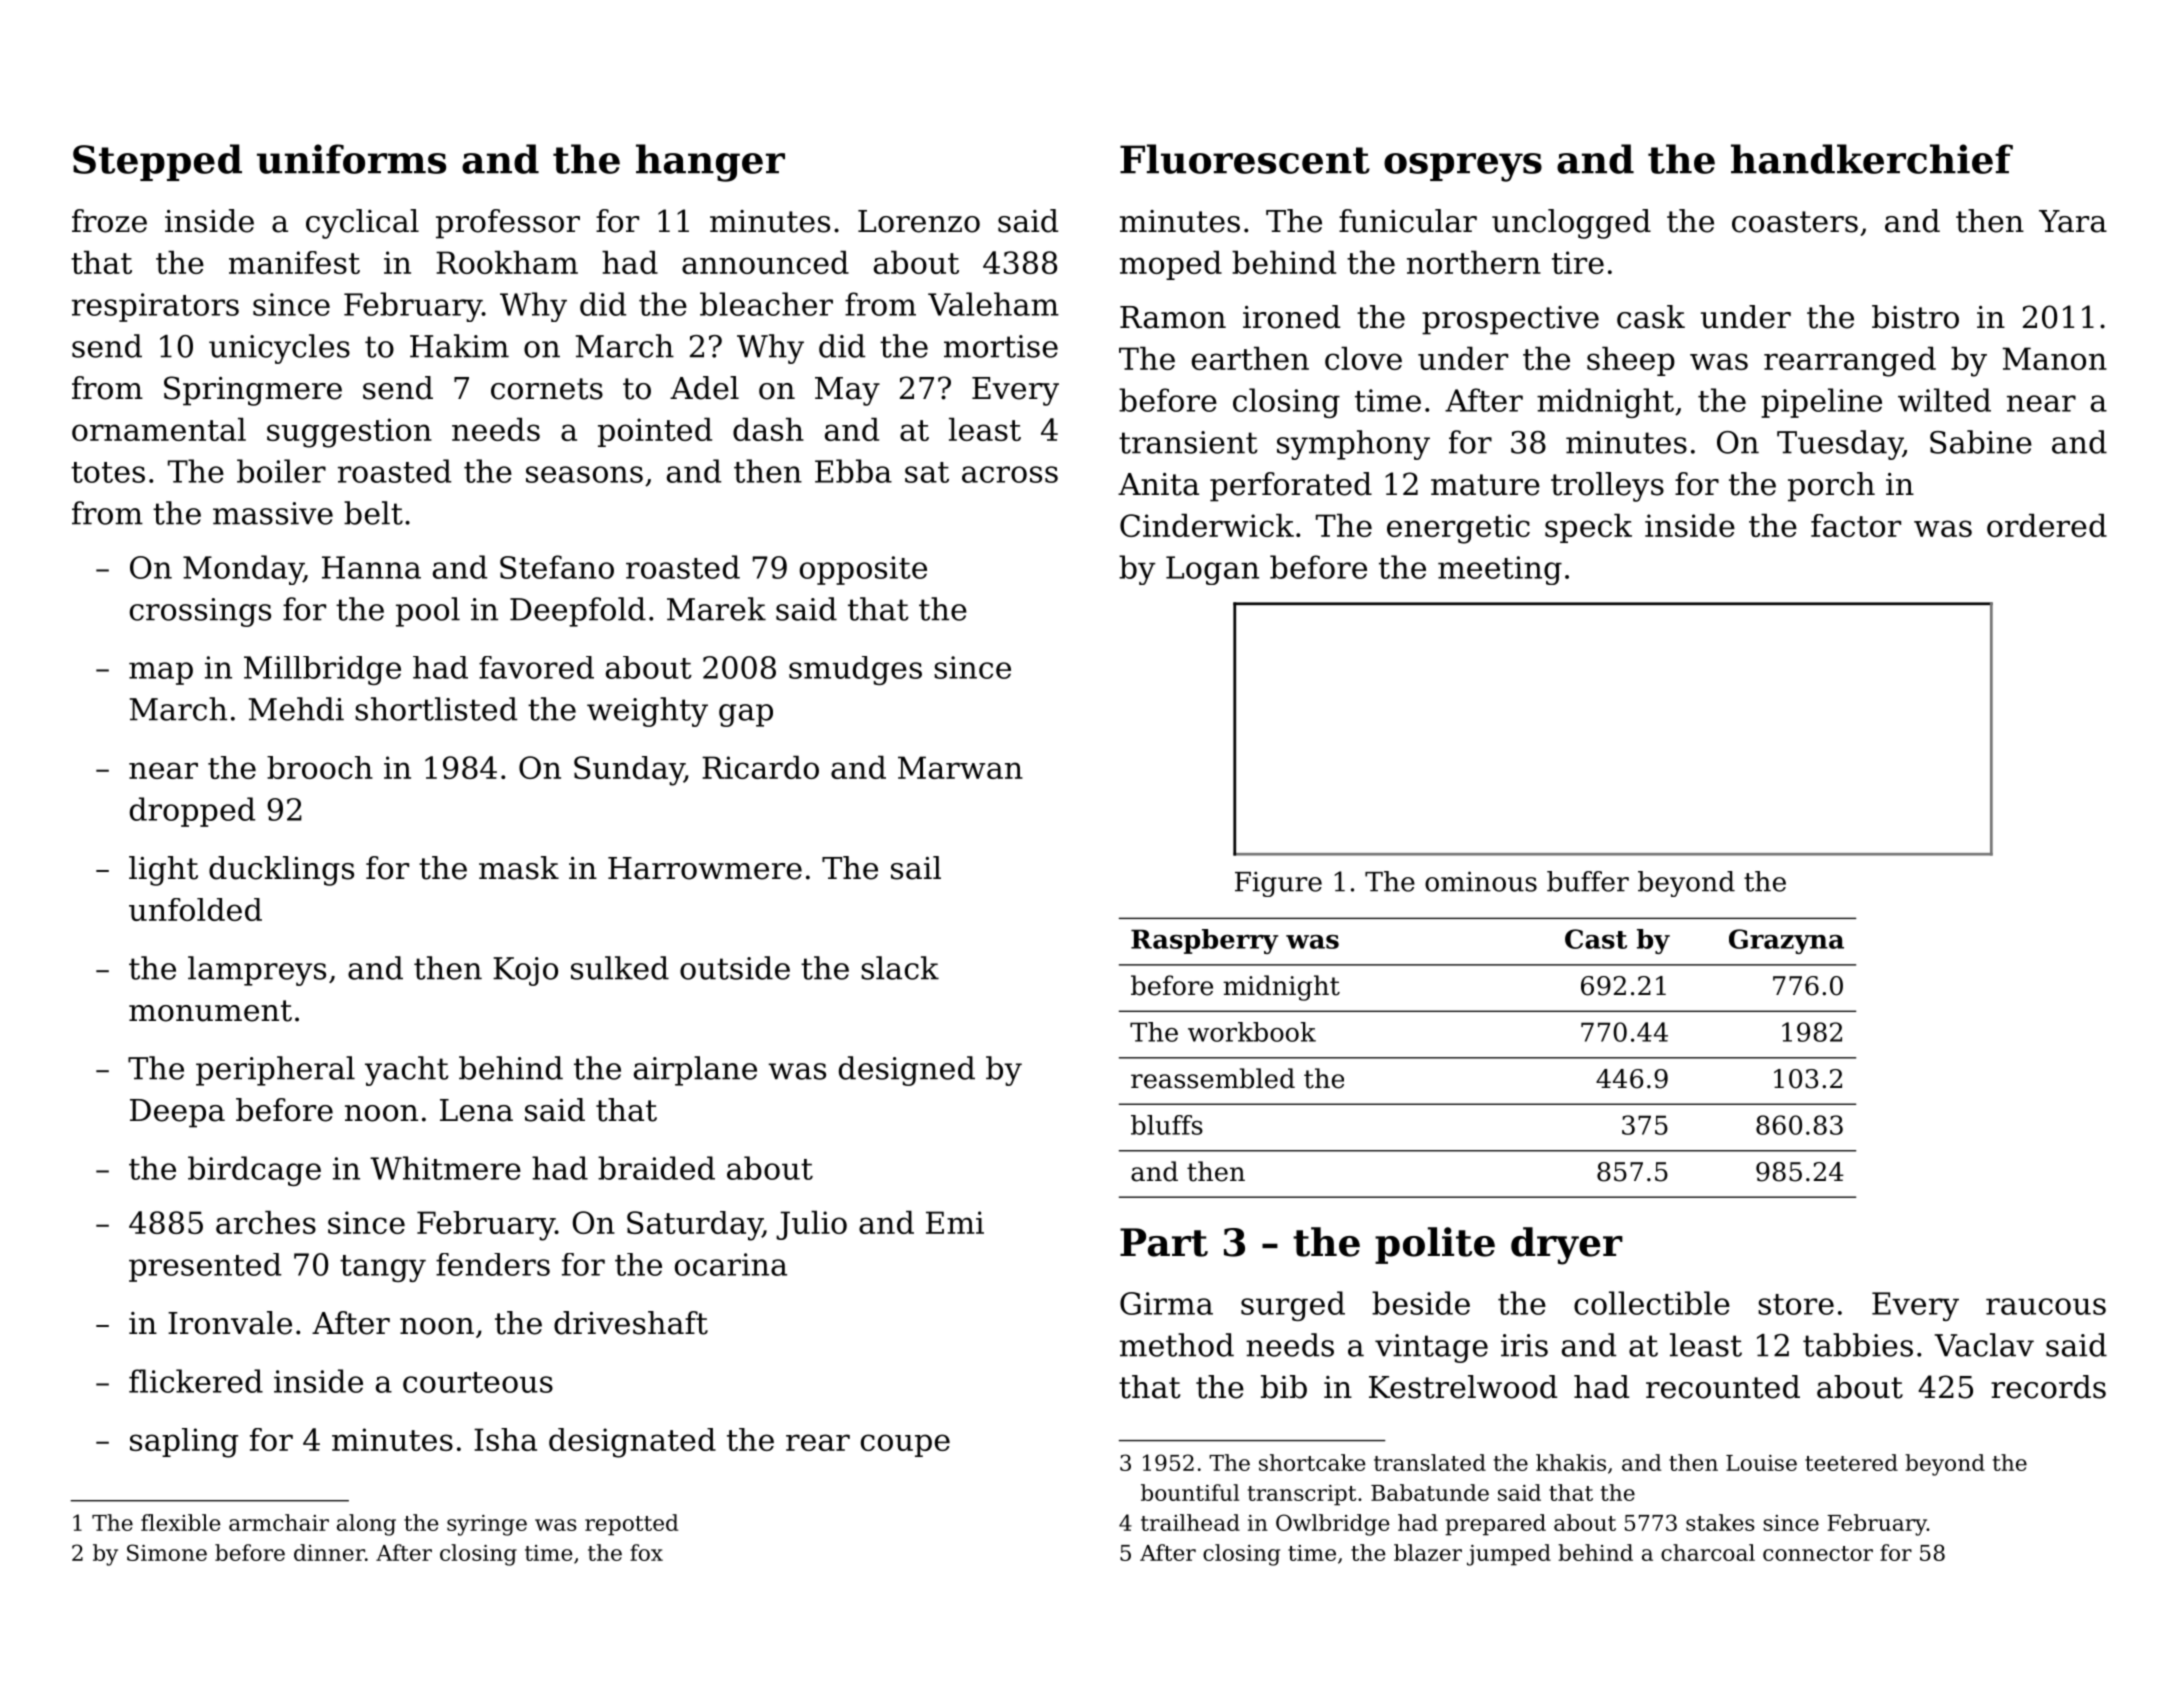 The height and width of the image is (1683, 2178). I want to click on raucous, so click(2046, 1306).
